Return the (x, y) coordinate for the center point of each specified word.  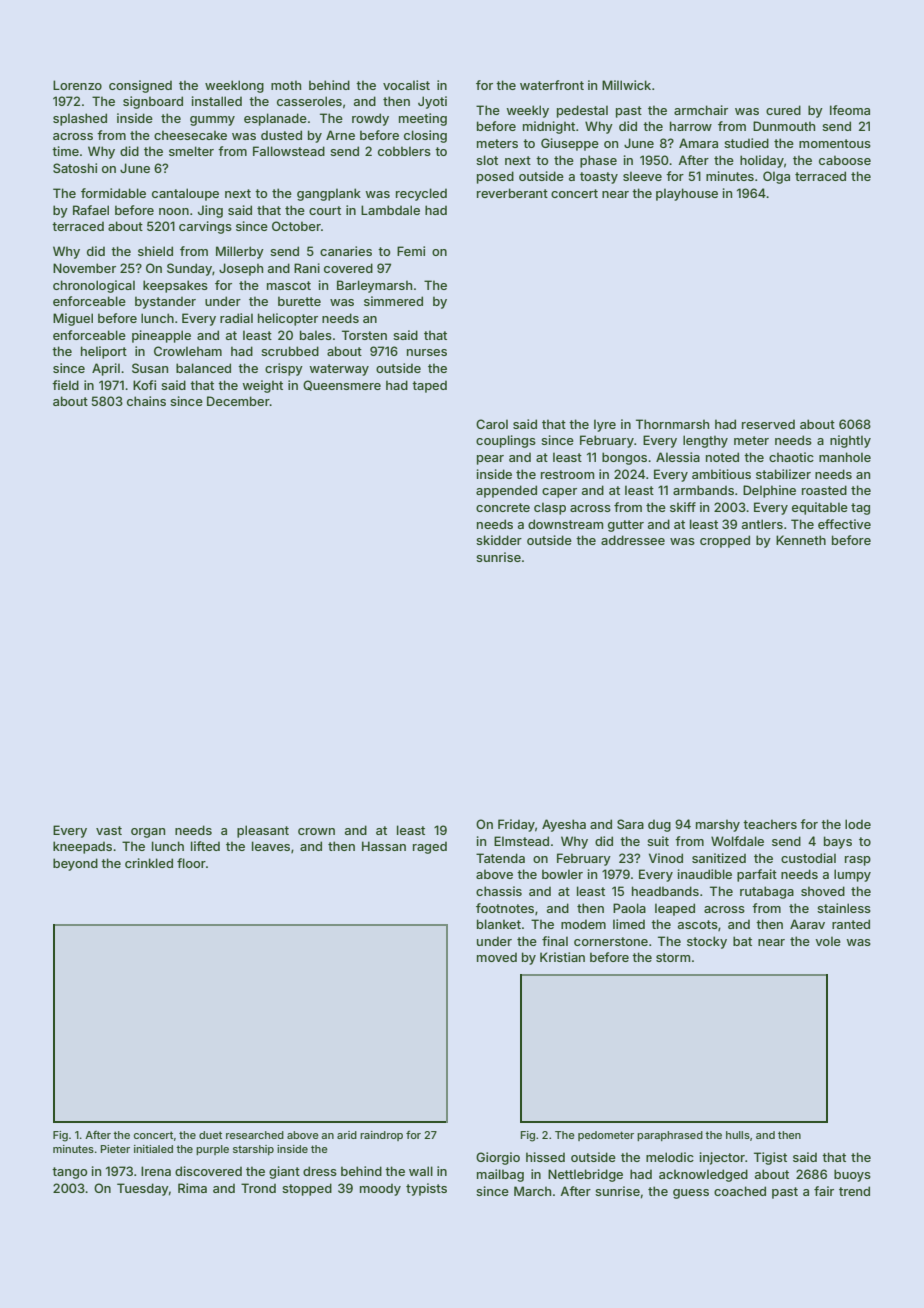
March (532, 1191)
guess (691, 1194)
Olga (776, 177)
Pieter (115, 1149)
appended (506, 491)
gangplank (329, 194)
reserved (768, 424)
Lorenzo (77, 85)
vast (109, 830)
